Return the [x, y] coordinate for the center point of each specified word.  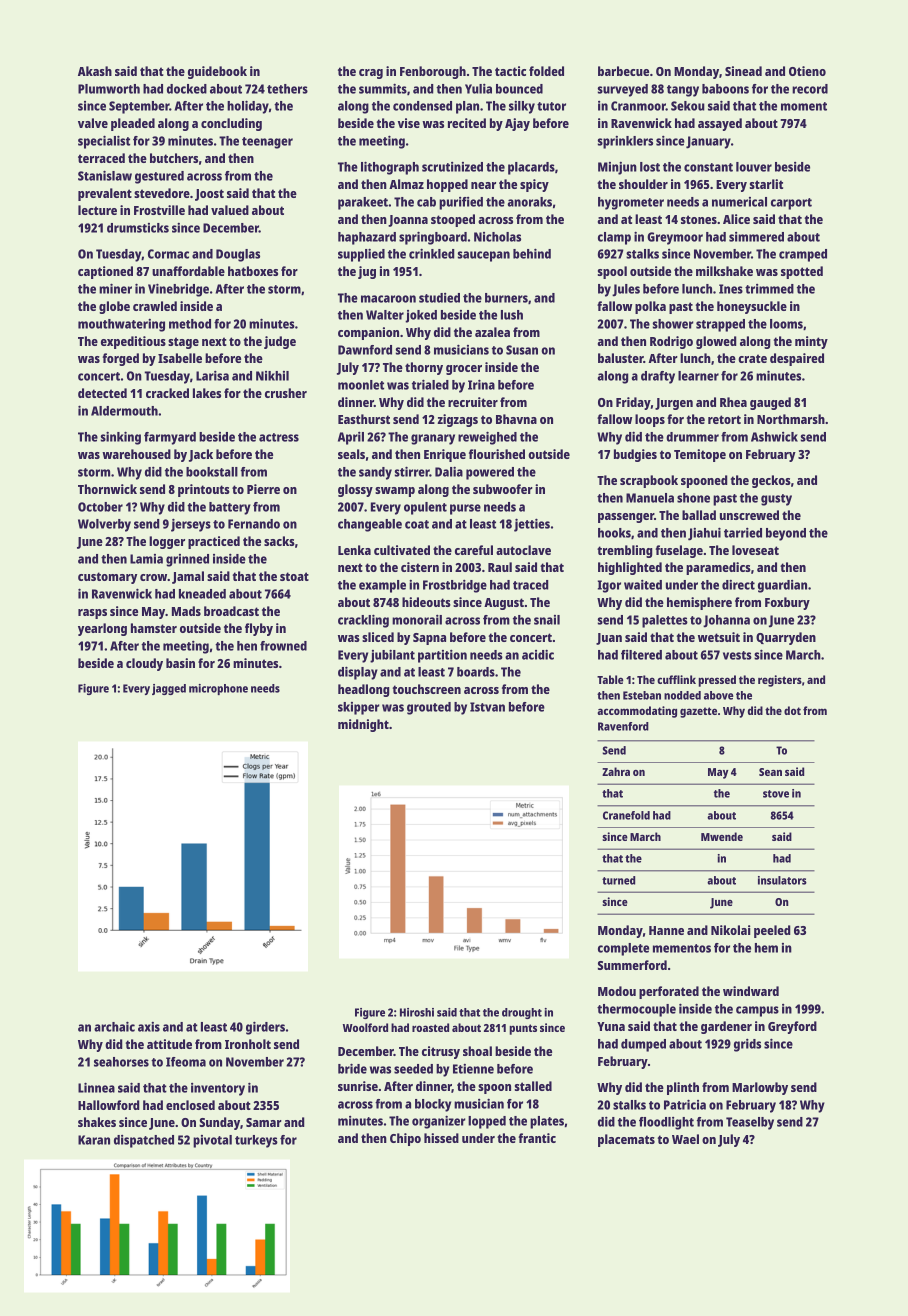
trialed [430, 384]
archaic [114, 1026]
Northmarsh [791, 419]
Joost [209, 195]
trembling [624, 551]
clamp [614, 238]
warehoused [136, 454]
